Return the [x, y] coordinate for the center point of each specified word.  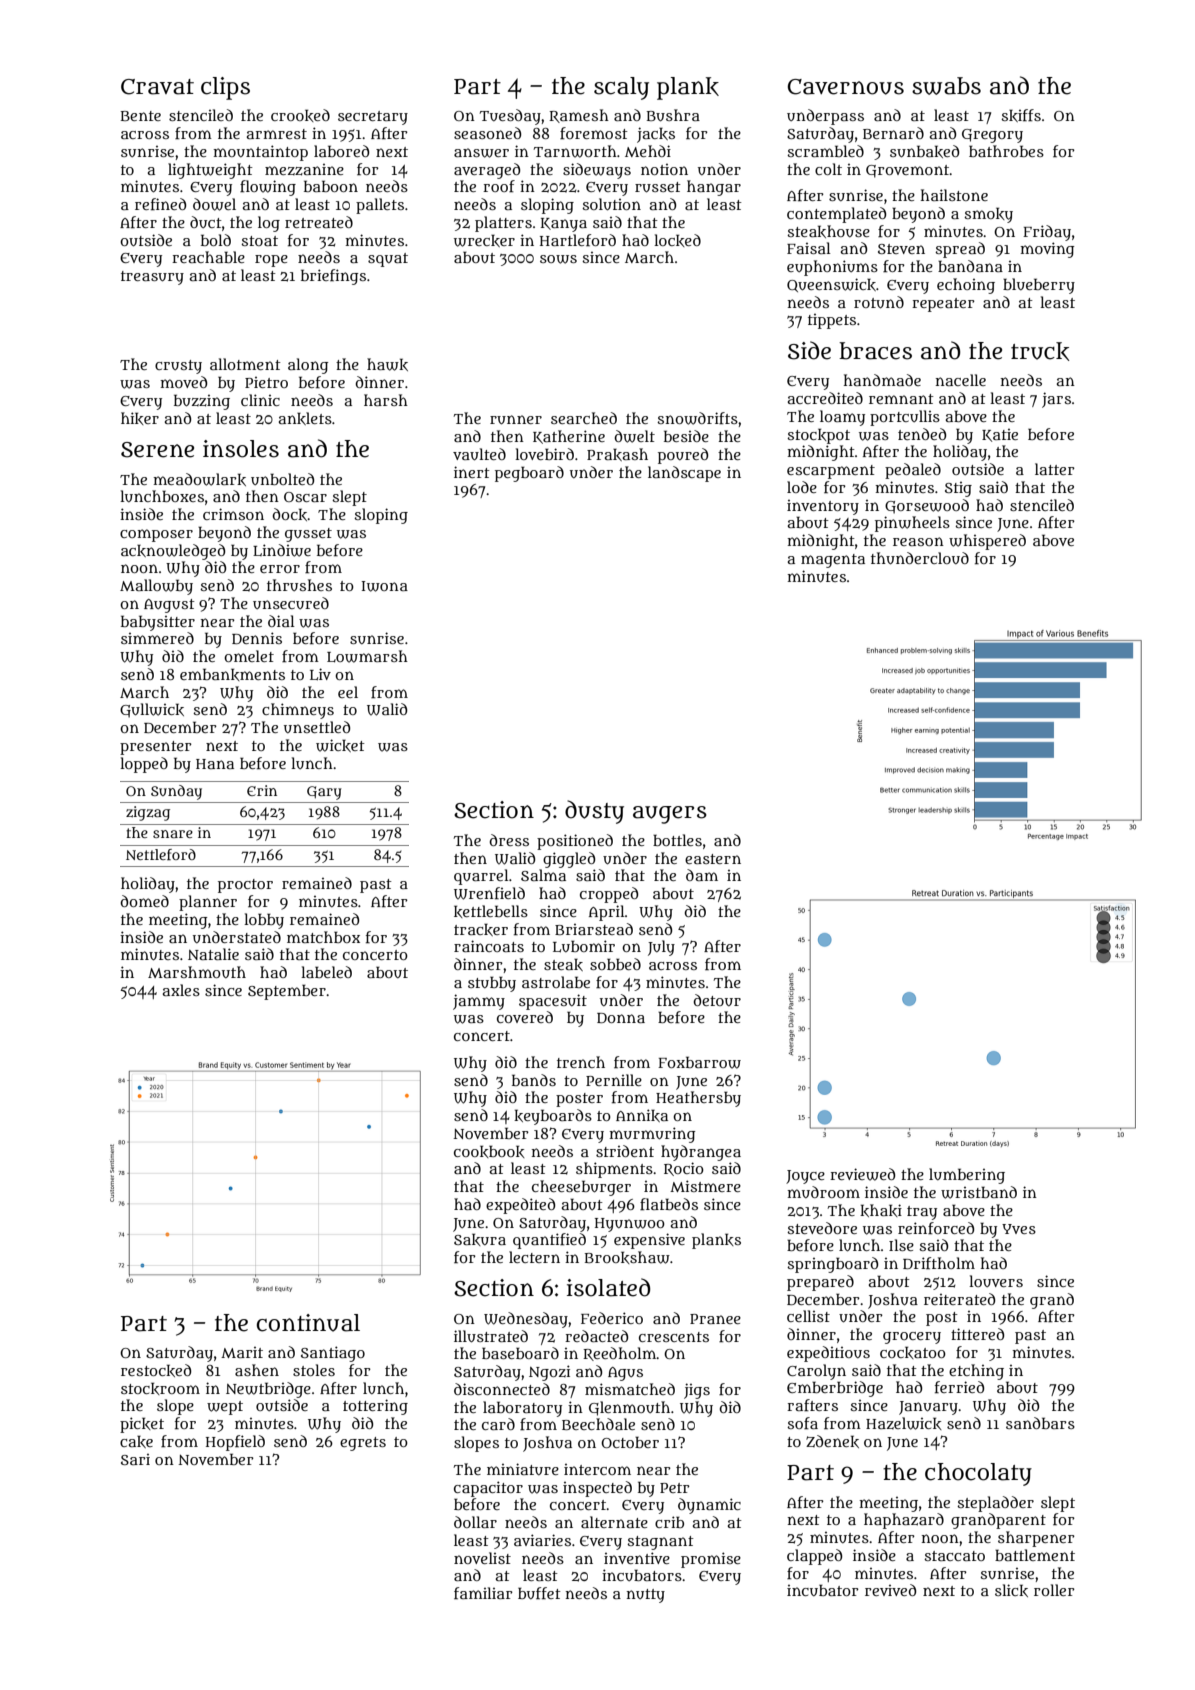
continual [308, 1323]
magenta [833, 561]
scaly [621, 88]
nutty [646, 1596]
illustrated [491, 1336]
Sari [135, 1459]
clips [225, 88]
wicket [340, 745]
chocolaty [978, 1474]
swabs [946, 86]
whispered [987, 542]
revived [890, 1590]
